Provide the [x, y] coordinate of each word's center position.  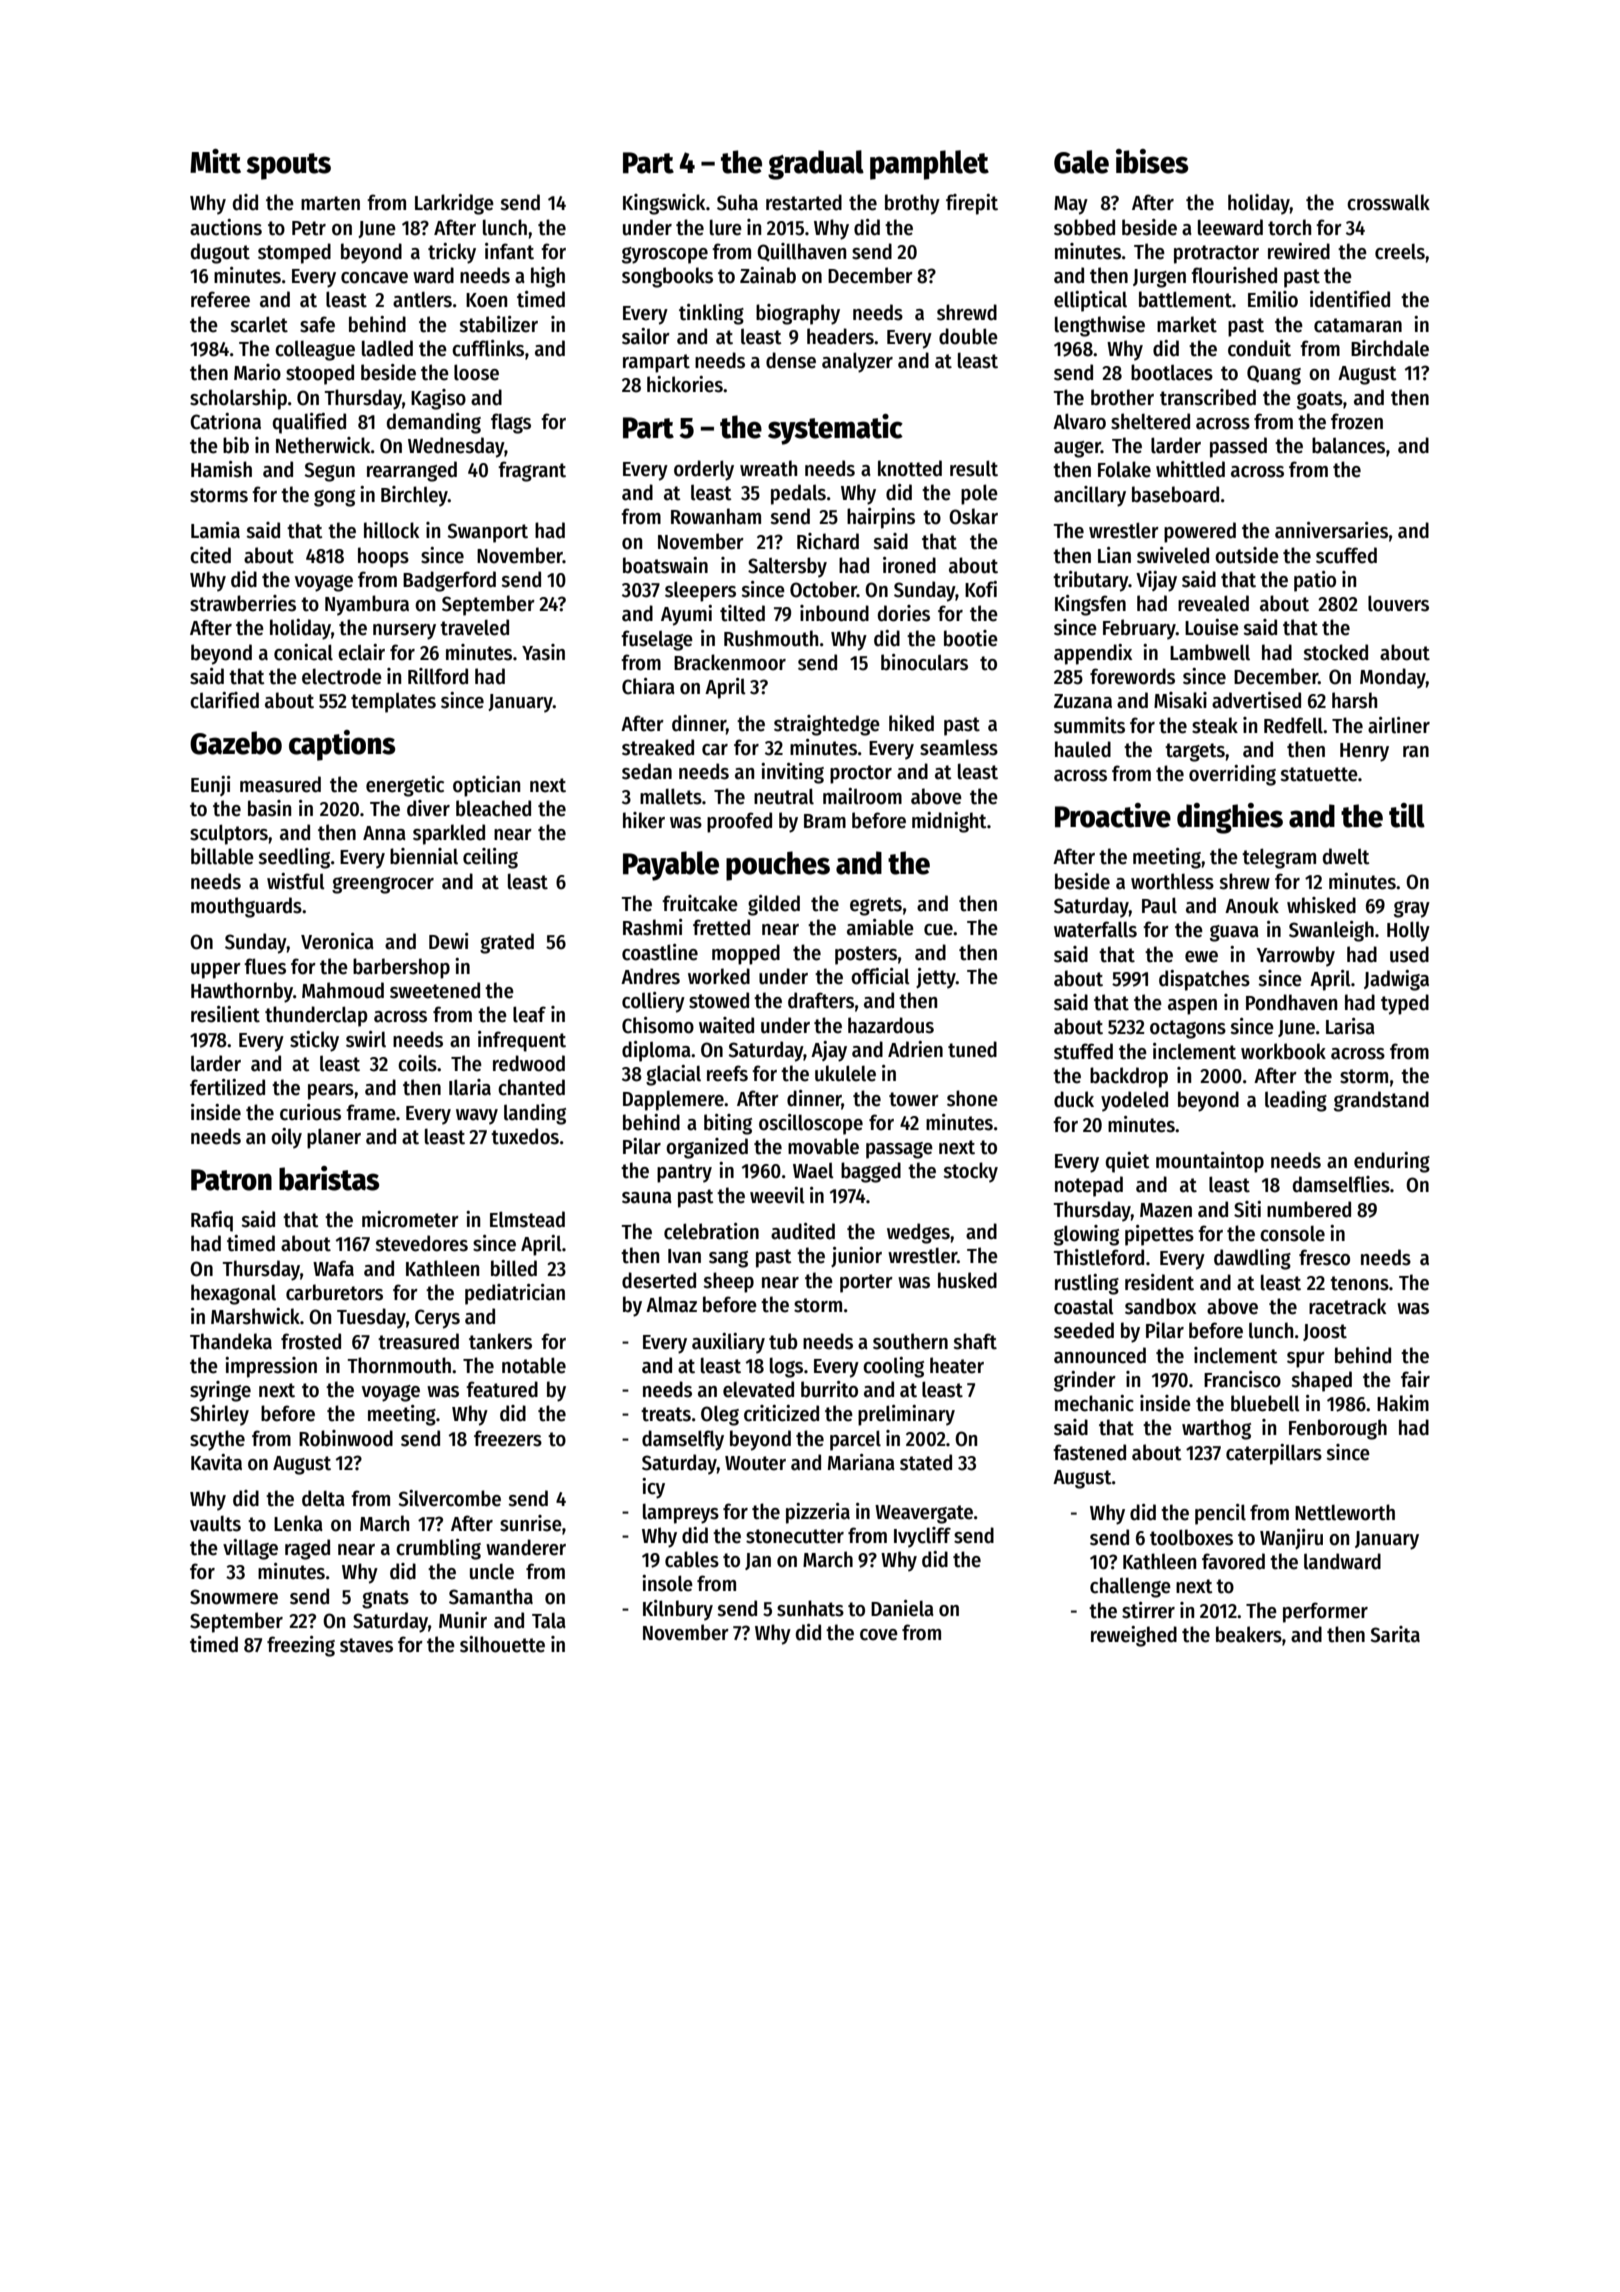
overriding [1232, 775]
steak [1215, 725]
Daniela [902, 1608]
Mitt [215, 161]
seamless [959, 747]
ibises [1152, 161]
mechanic [1094, 1403]
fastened [1089, 1452]
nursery [404, 632]
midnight [949, 822]
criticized [781, 1413]
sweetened [435, 990]
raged [307, 1549]
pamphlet [929, 165]
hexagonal [233, 1294]
